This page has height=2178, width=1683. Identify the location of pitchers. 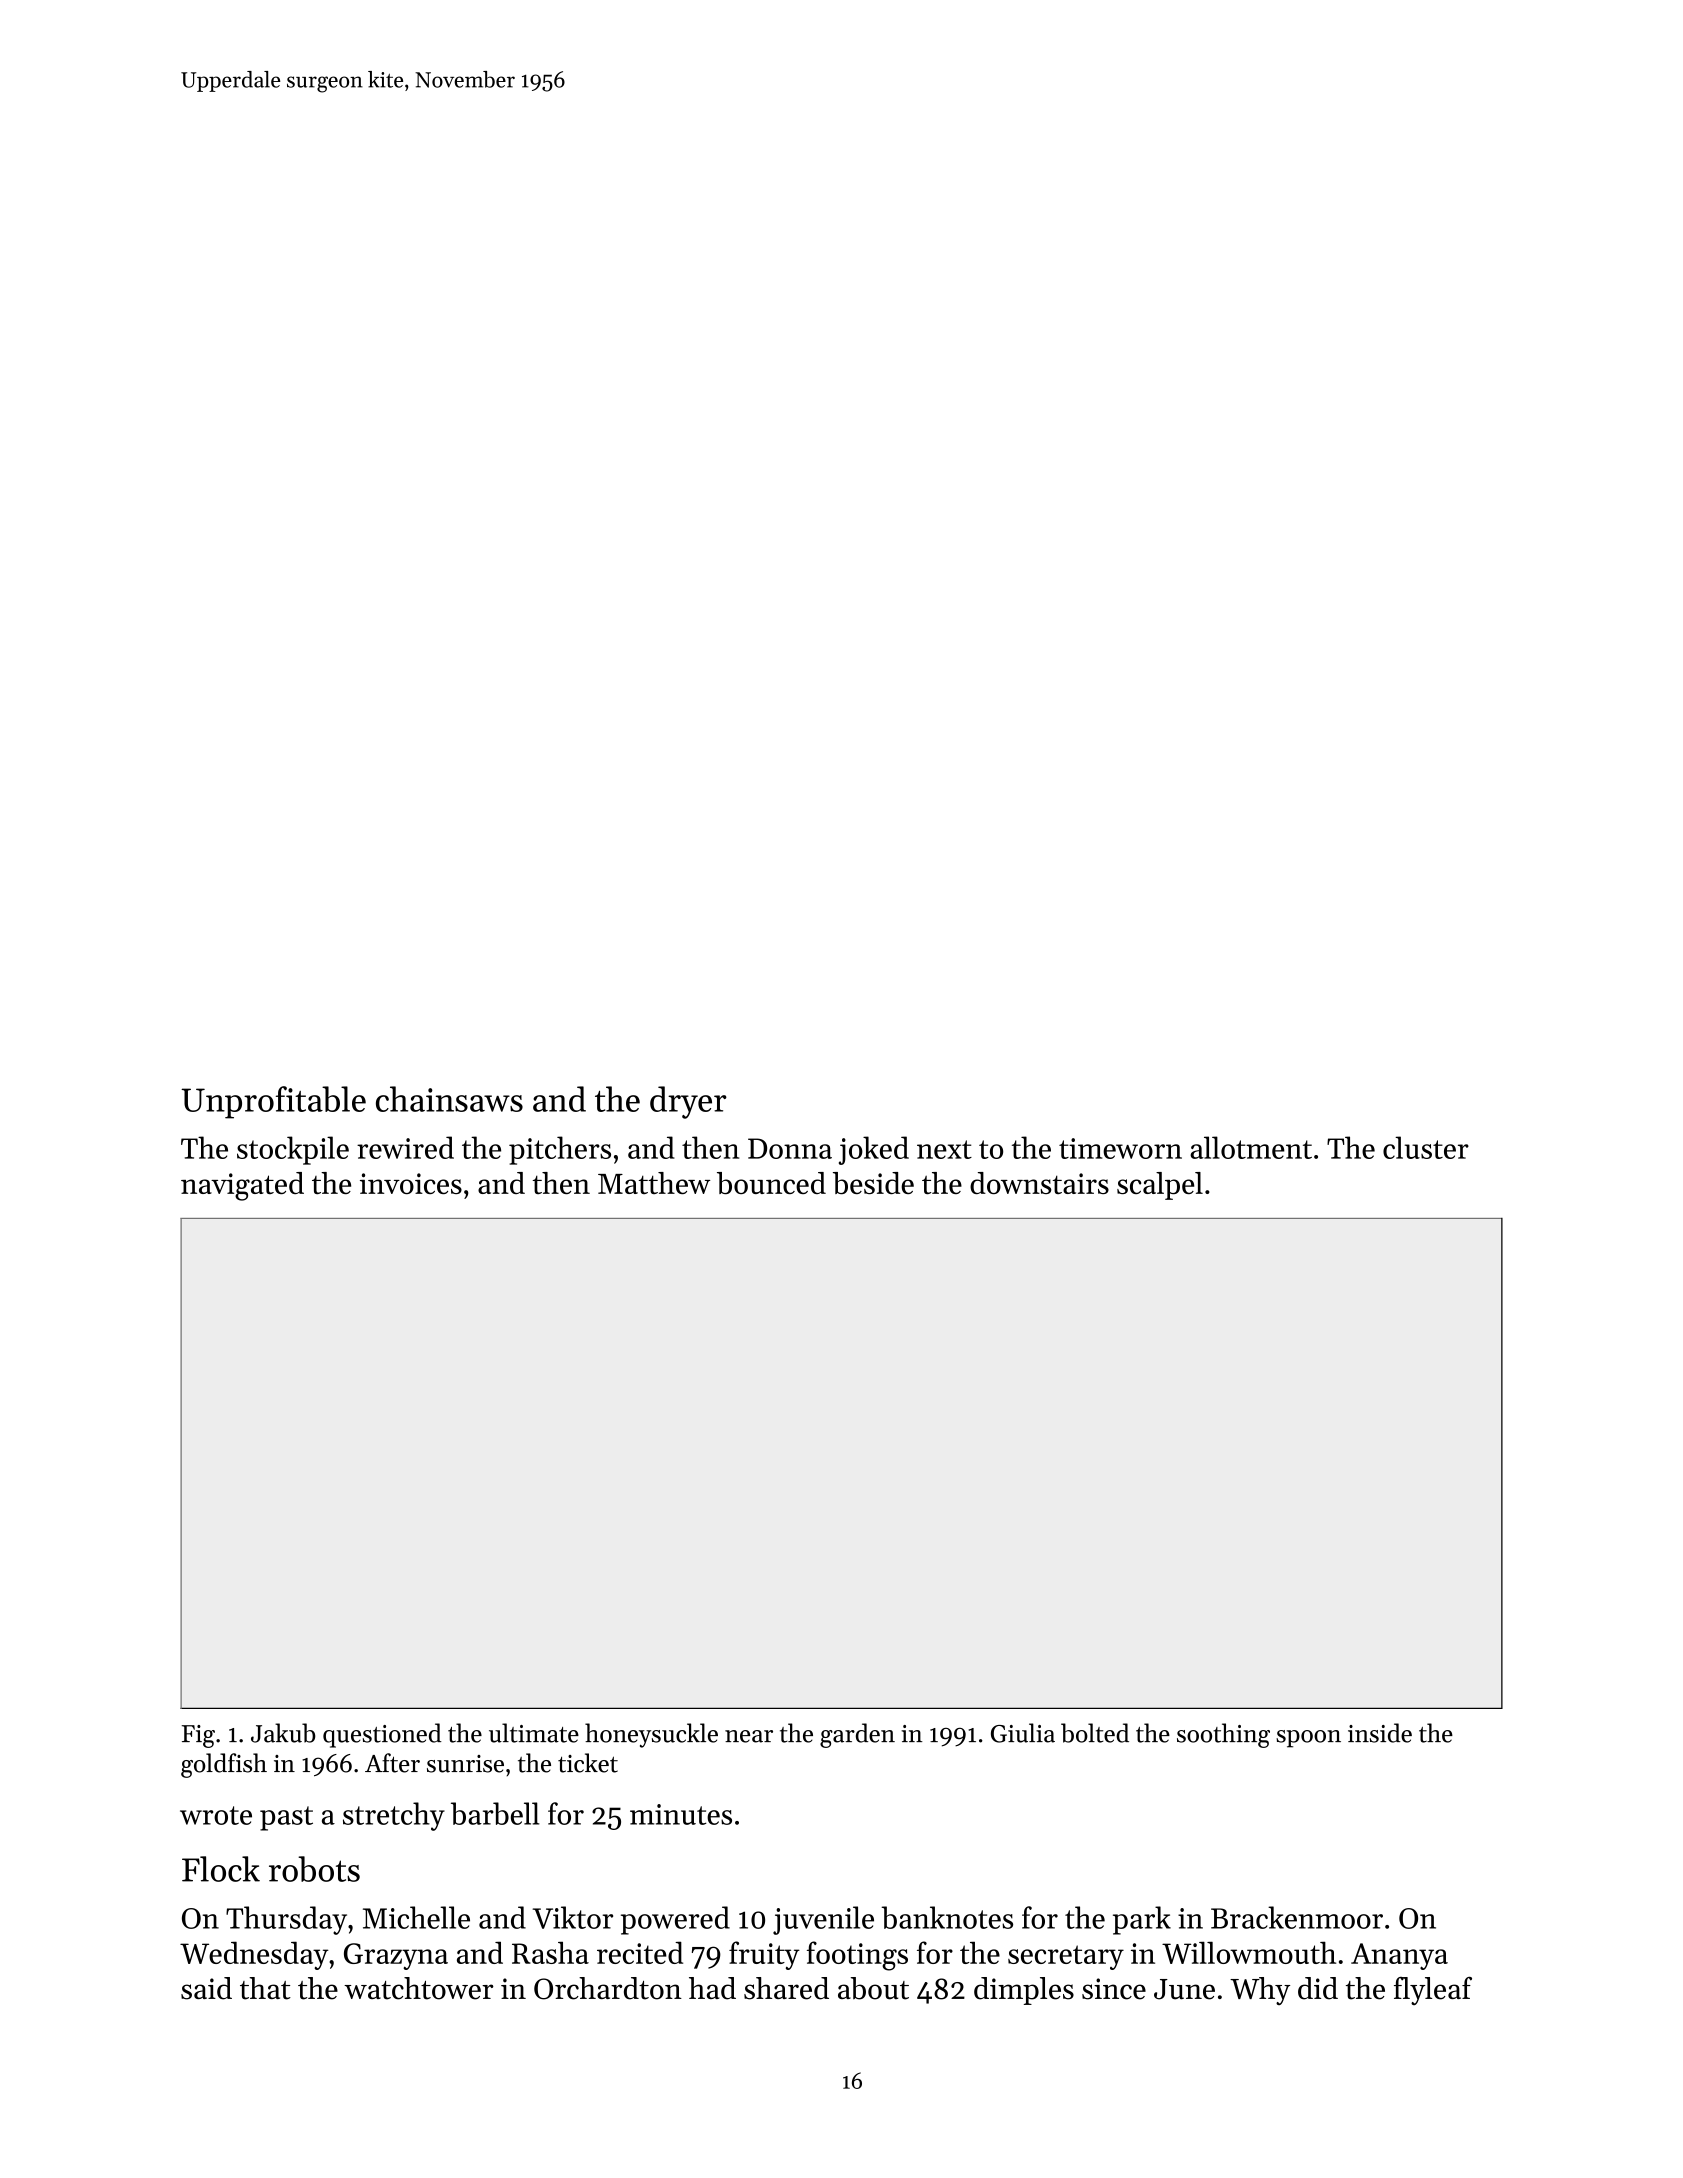
(560, 1150).
